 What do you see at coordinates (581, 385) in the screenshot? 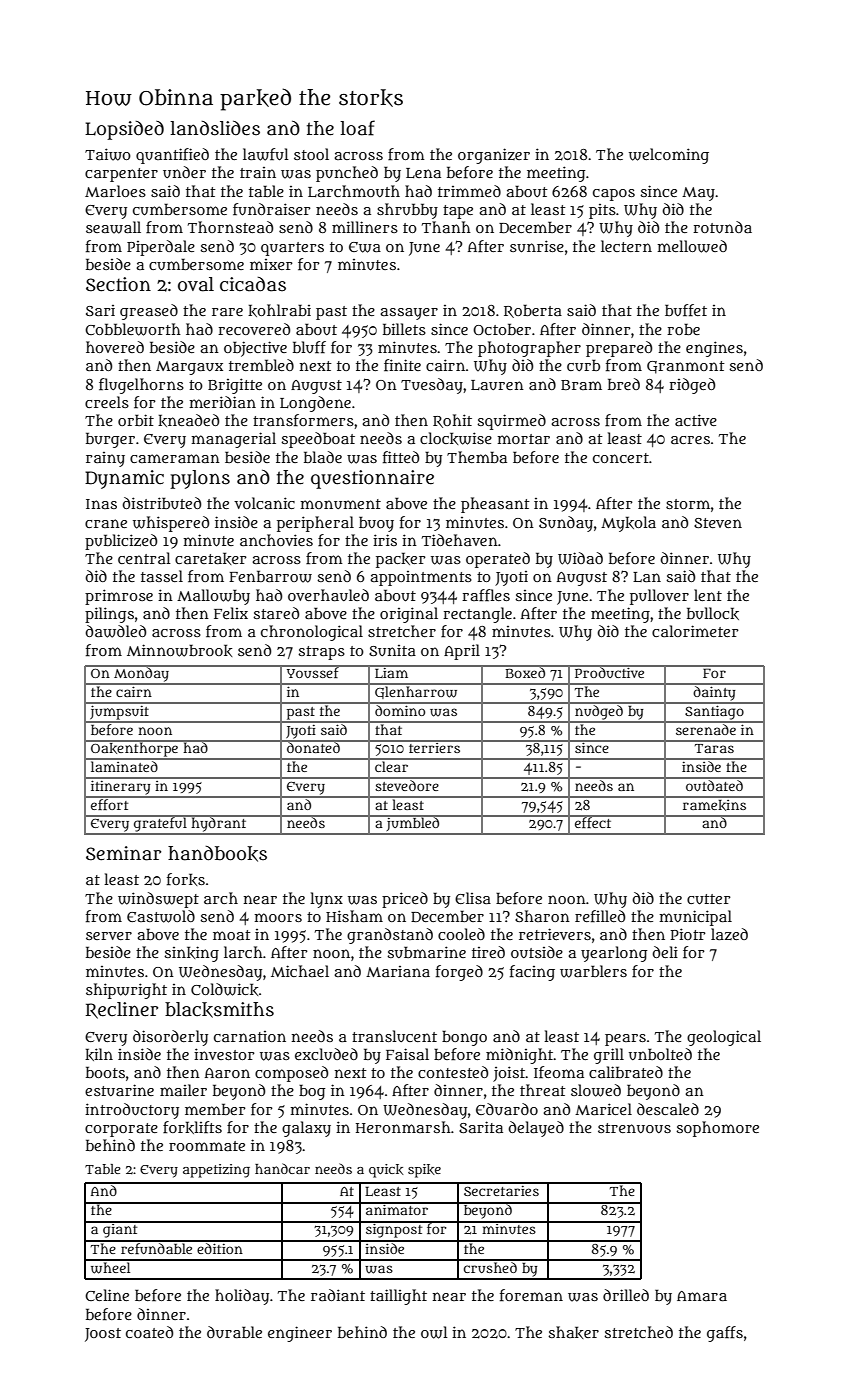
I see `Bram` at bounding box center [581, 385].
